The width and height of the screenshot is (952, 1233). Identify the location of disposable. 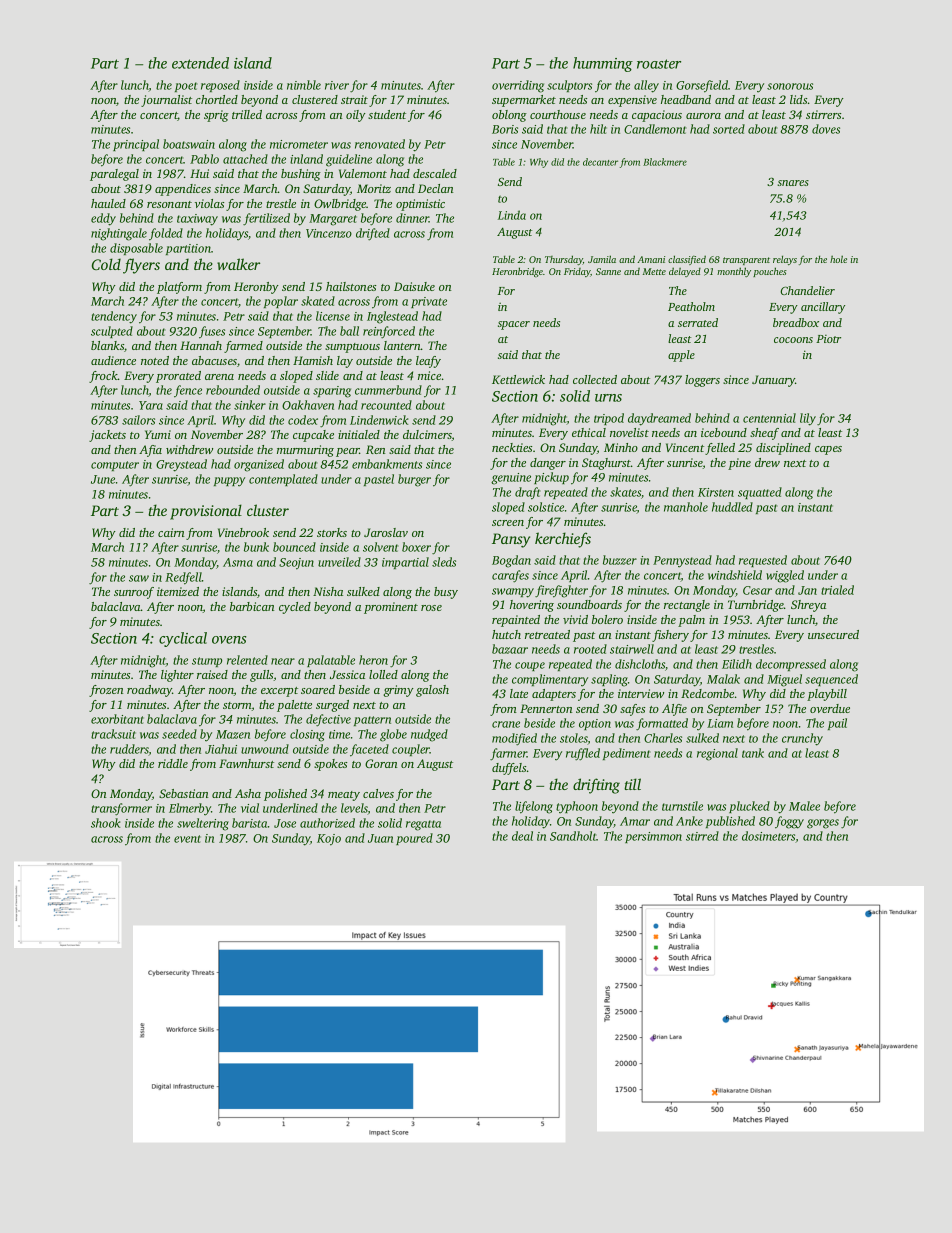
(136, 249).
